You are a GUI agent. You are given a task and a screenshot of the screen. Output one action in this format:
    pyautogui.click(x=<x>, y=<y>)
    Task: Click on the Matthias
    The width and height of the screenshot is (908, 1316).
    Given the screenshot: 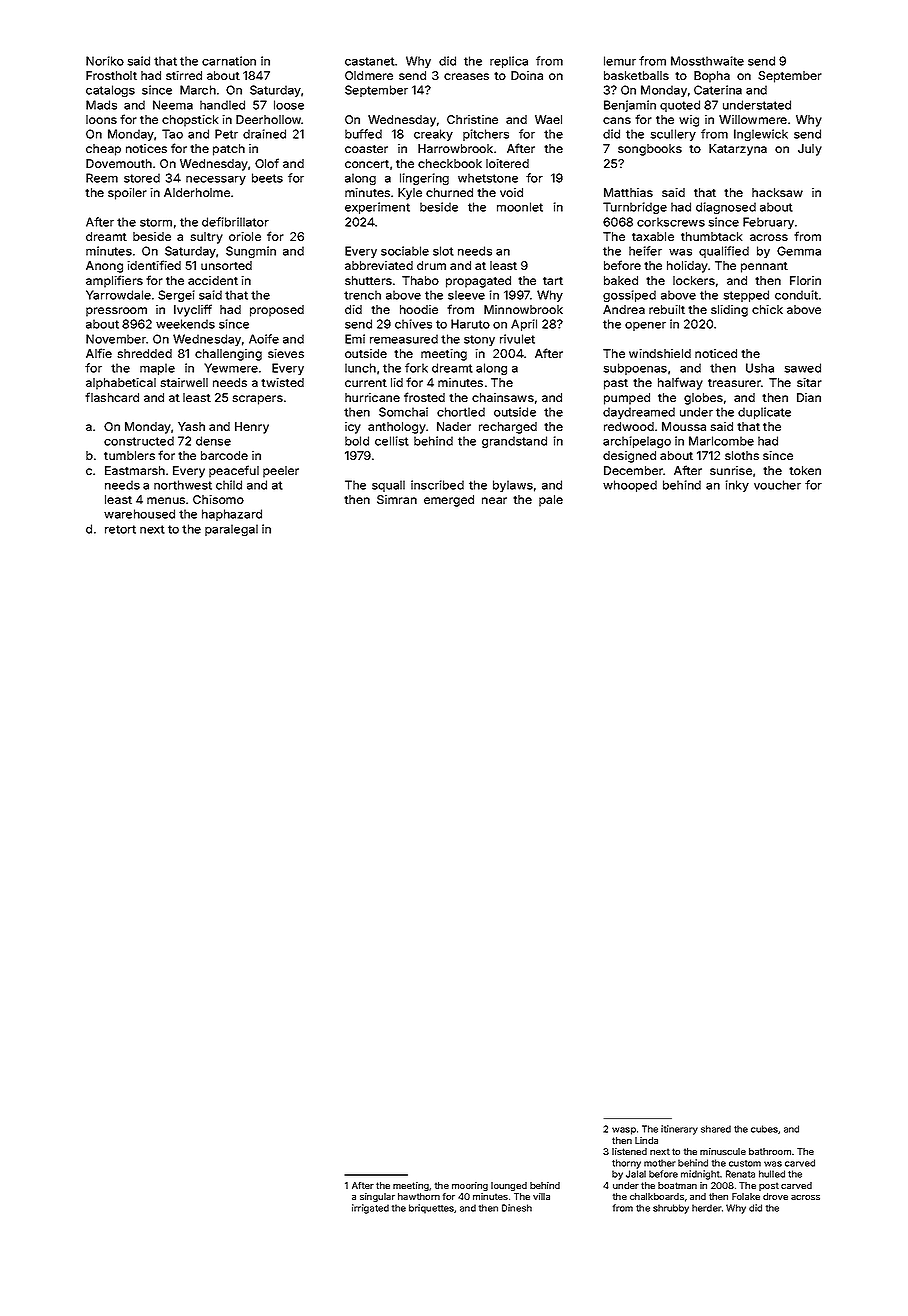 What is the action you would take?
    pyautogui.click(x=628, y=192)
